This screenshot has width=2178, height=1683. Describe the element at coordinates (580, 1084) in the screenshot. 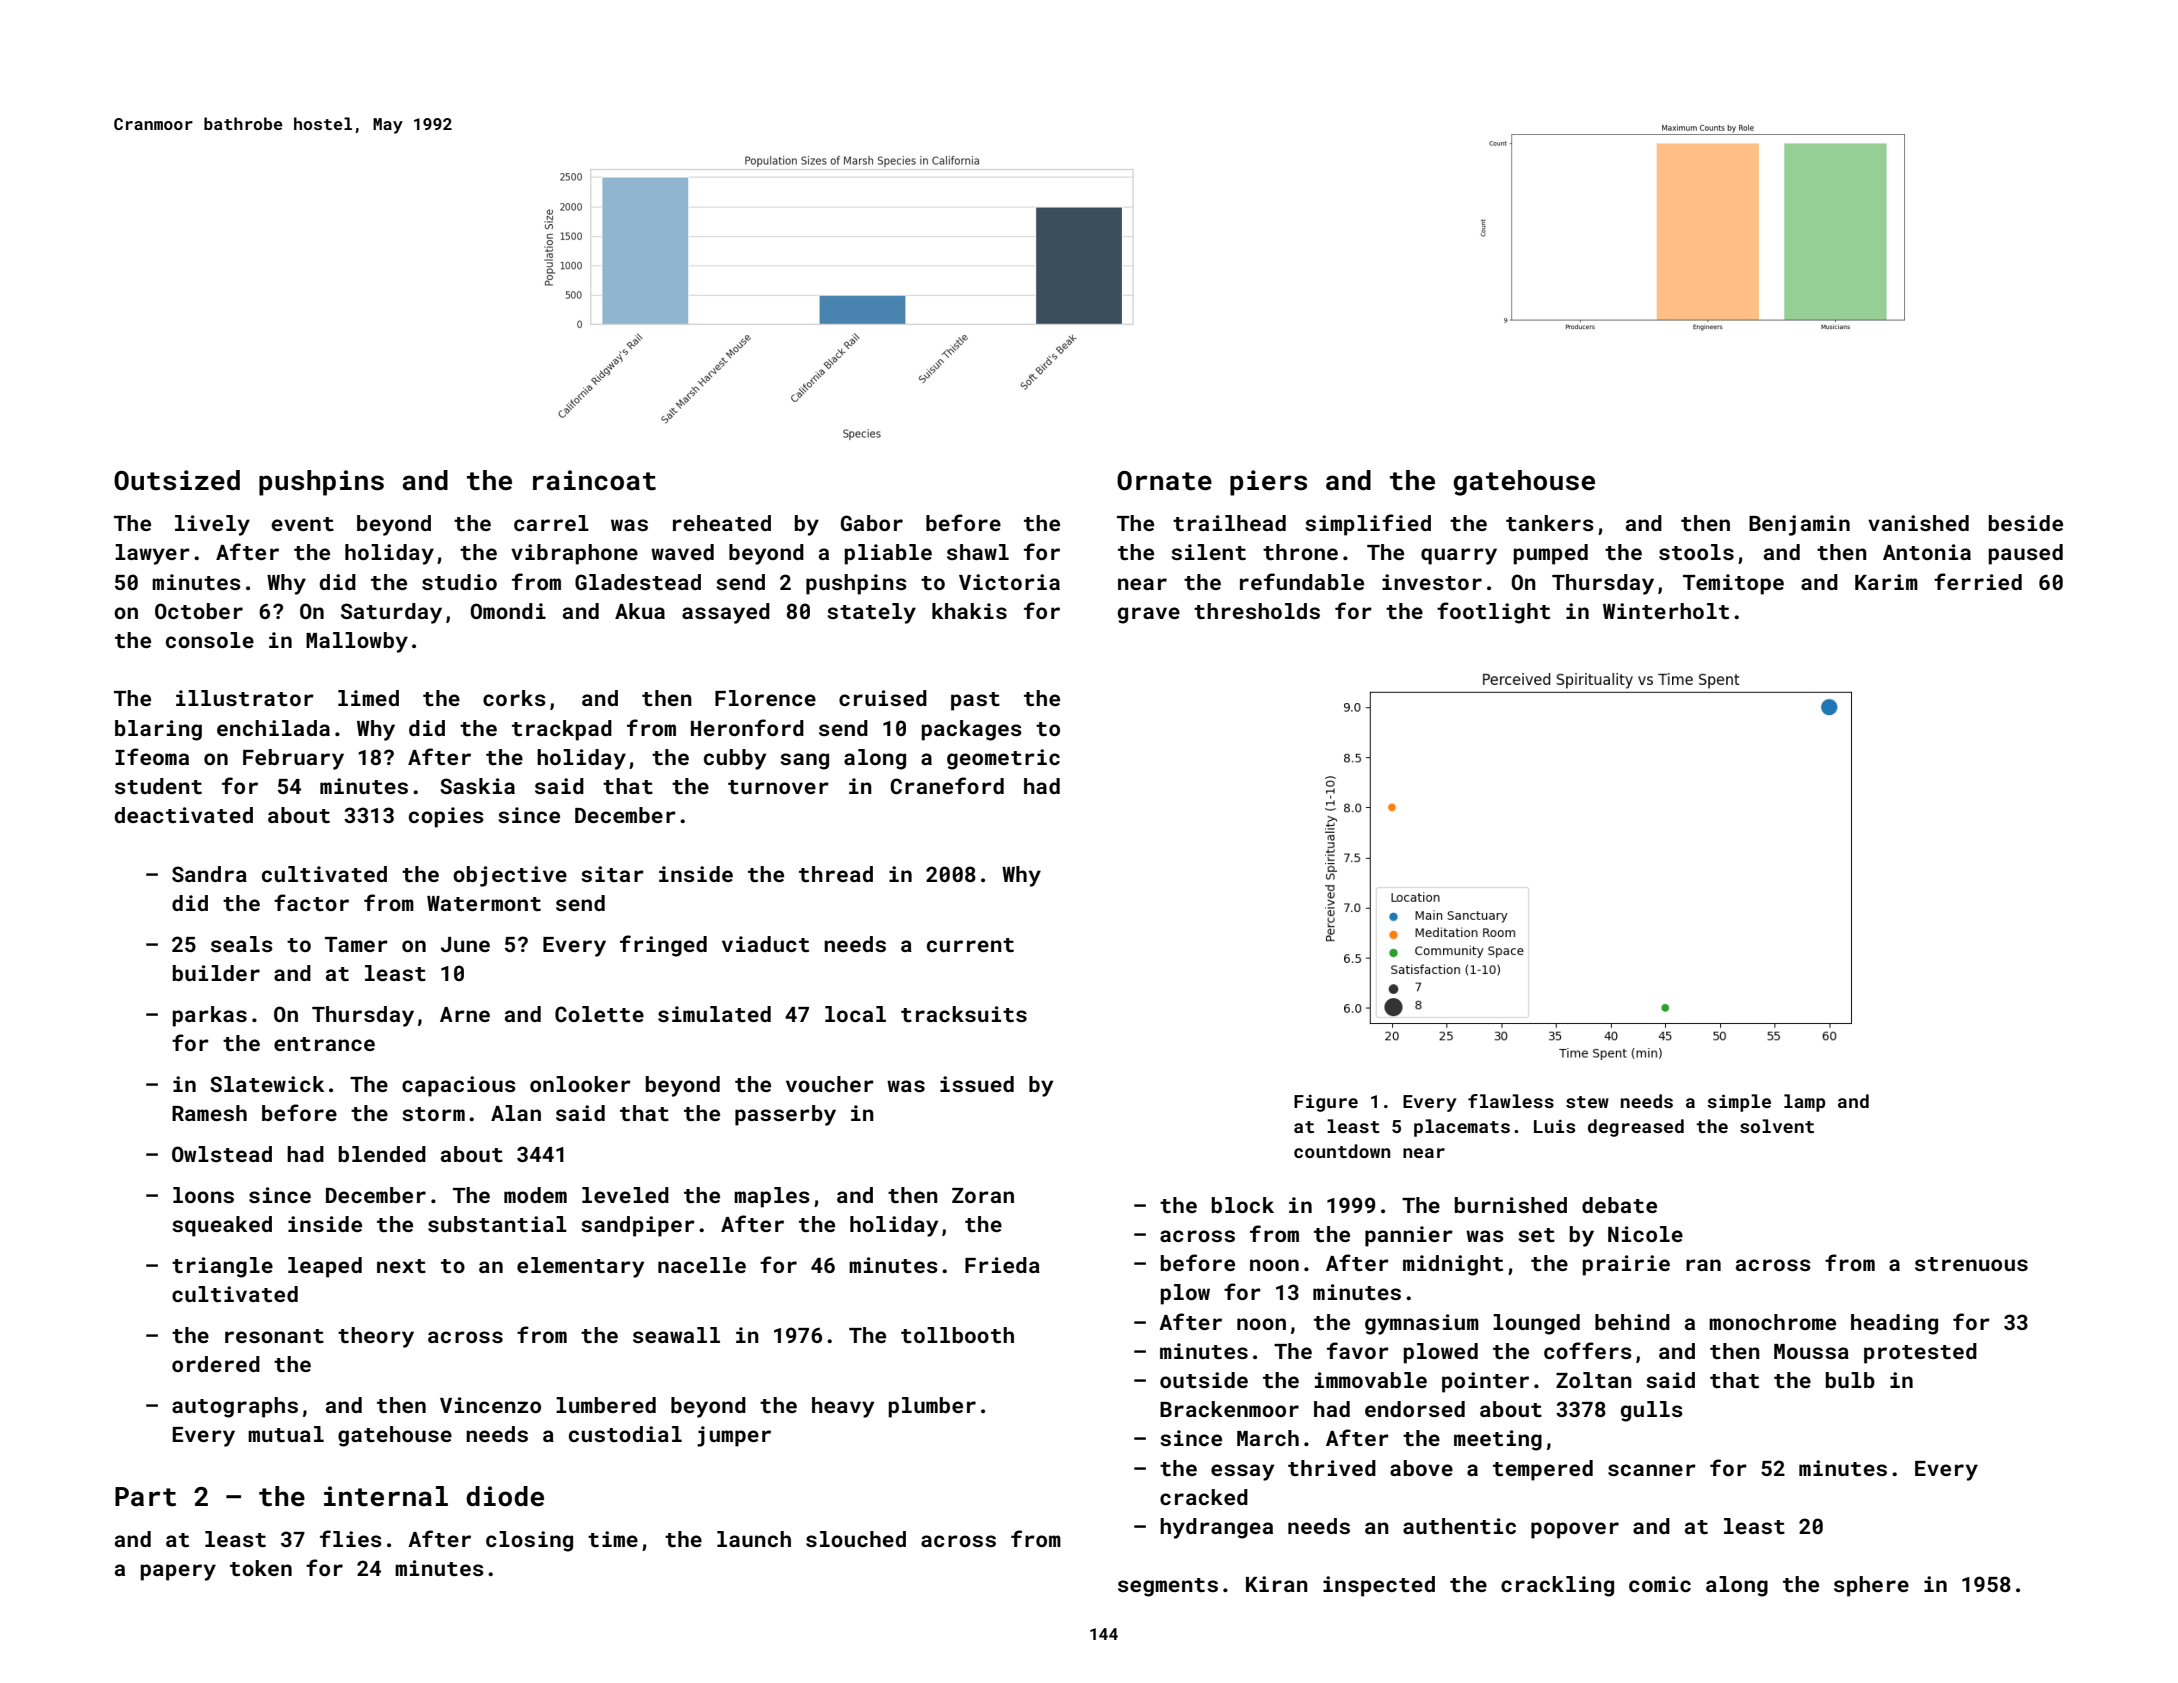

I see `onlooker` at that location.
